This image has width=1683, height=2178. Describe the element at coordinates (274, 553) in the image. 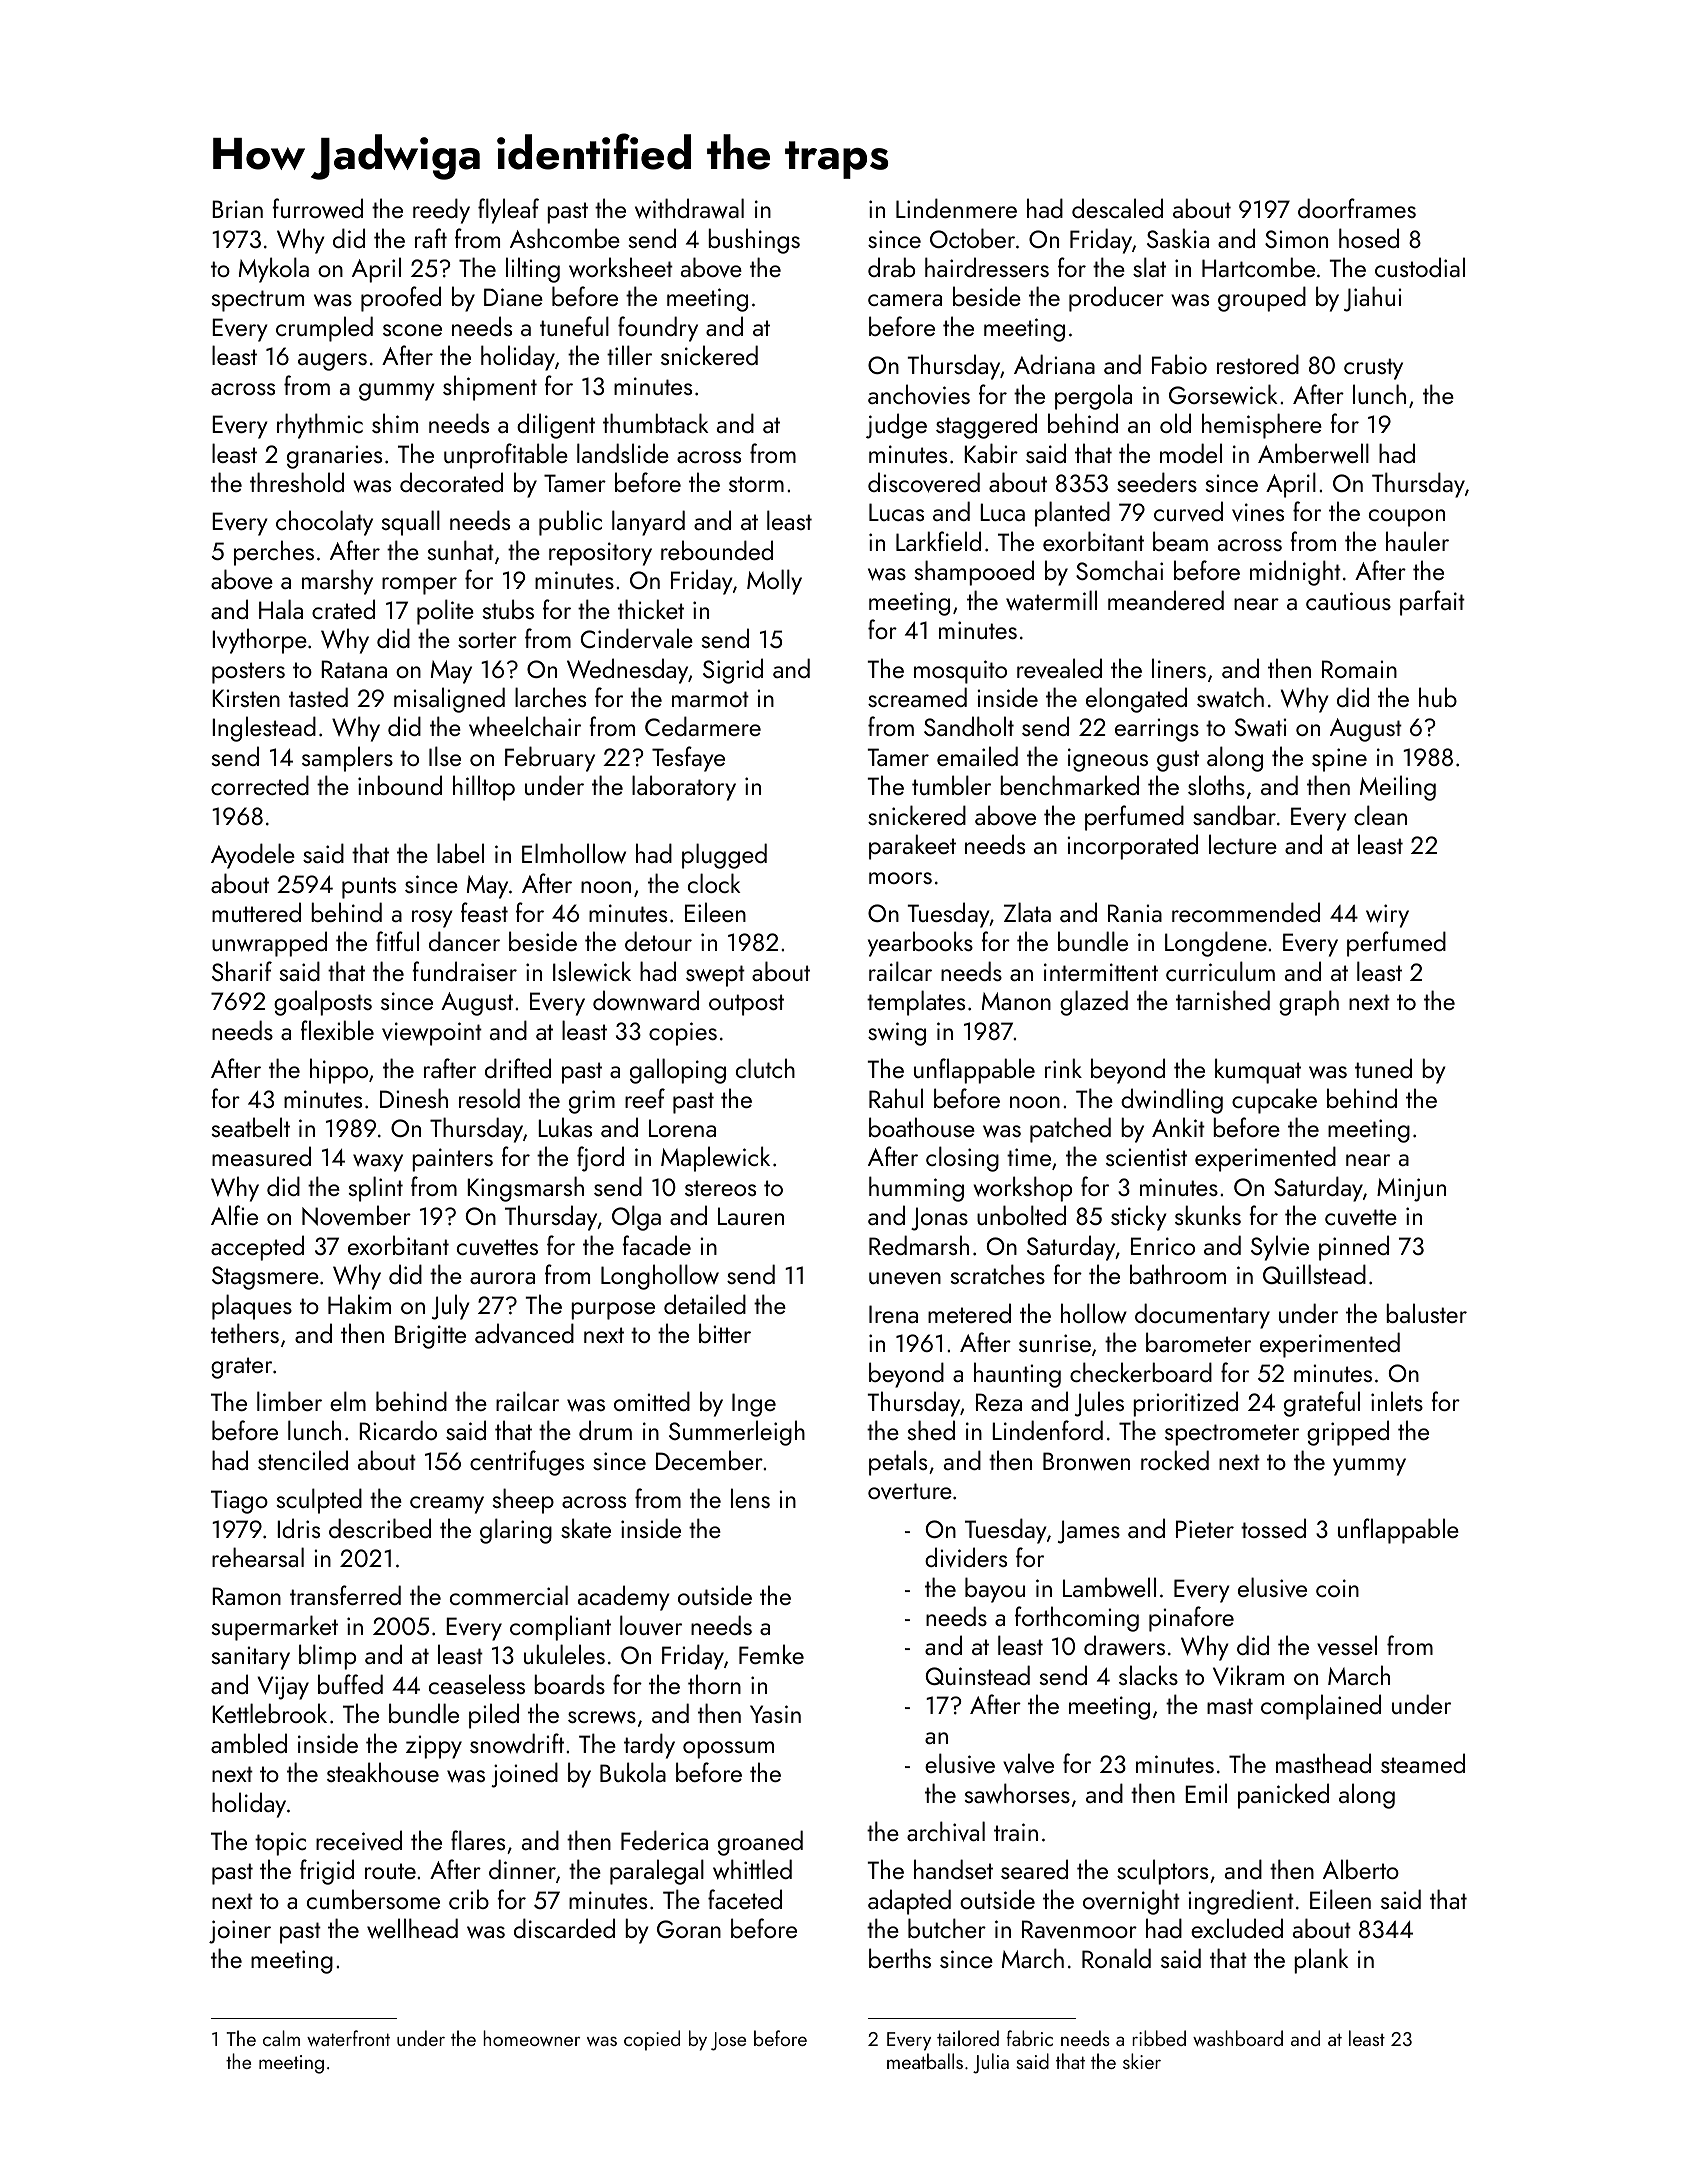

I see `perches` at that location.
